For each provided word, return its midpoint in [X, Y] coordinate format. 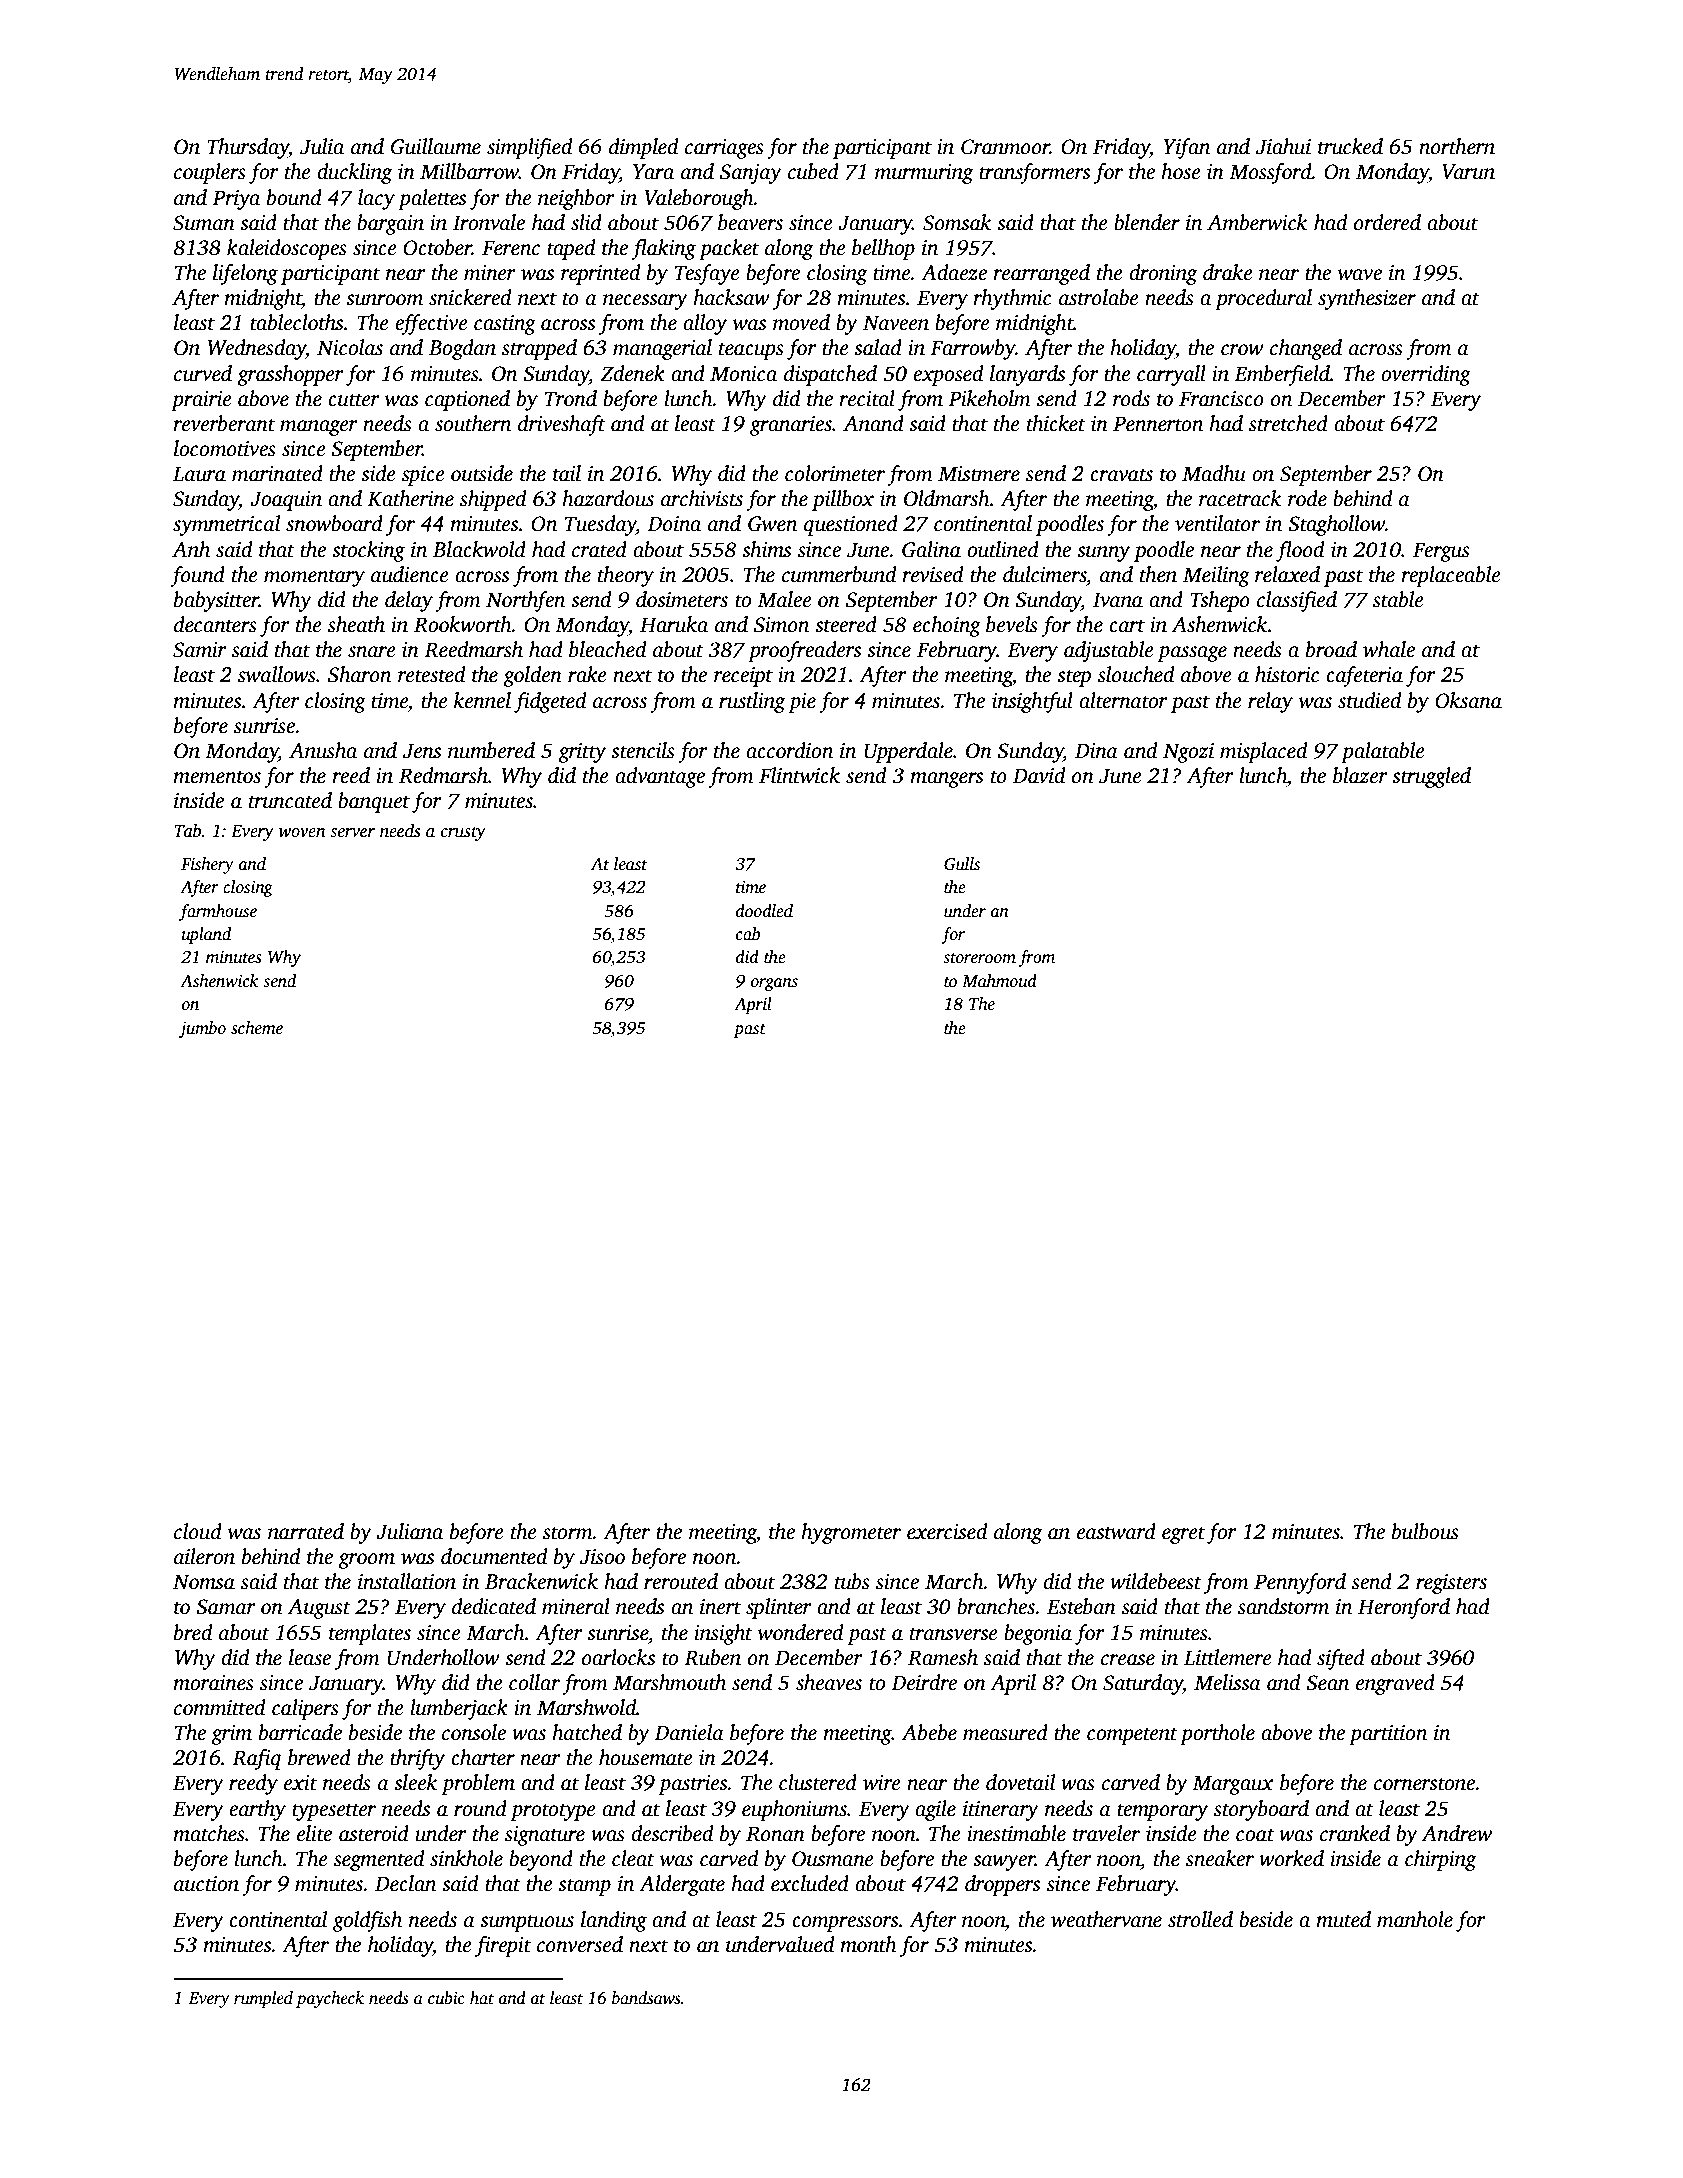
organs [774, 984]
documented [494, 1556]
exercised [947, 1531]
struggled [1431, 777]
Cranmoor [1005, 147]
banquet [374, 802]
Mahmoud [999, 981]
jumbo [202, 1029]
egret [1183, 1535]
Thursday [248, 148]
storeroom [979, 958]
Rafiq [256, 1759]
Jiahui [1283, 146]
